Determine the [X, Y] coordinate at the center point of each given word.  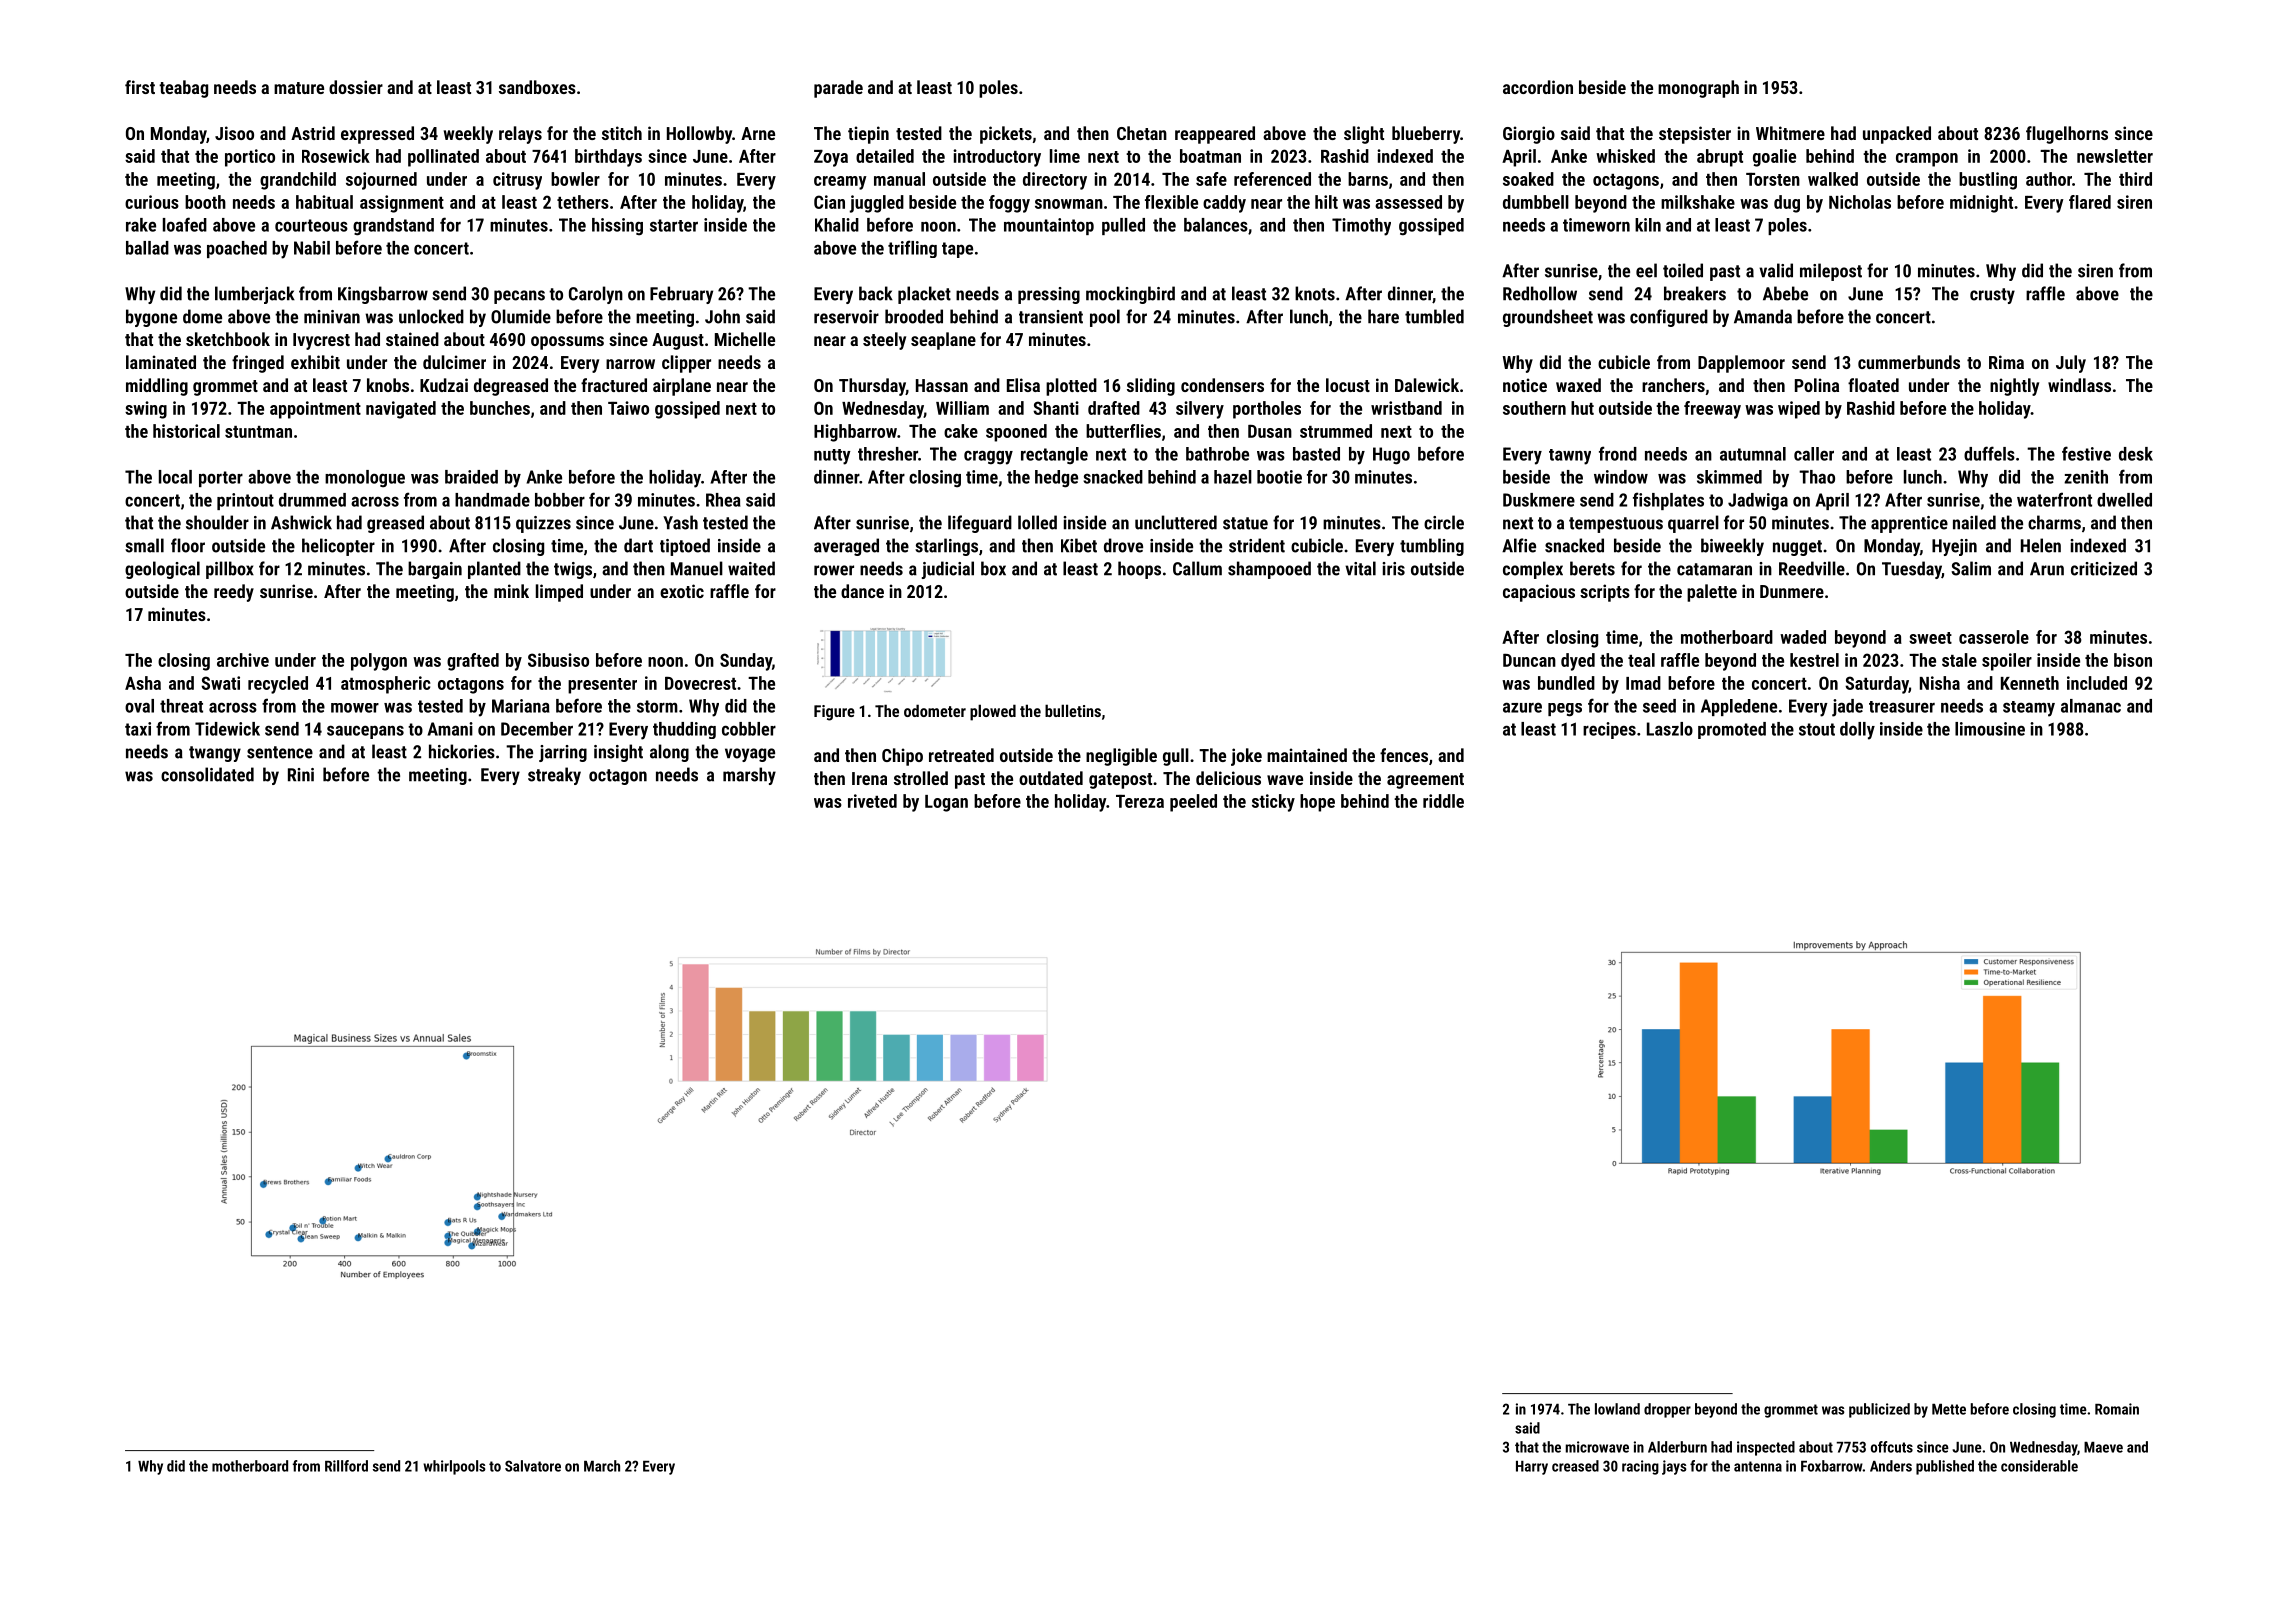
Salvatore [533, 1466]
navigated [401, 410]
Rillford [346, 1466]
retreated [961, 755]
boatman [1210, 156]
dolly [1857, 731]
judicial [948, 570]
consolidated [207, 774]
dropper [1667, 1410]
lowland [1617, 1409]
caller [1814, 454]
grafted [473, 662]
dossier [356, 87]
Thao [1817, 477]
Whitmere [1790, 133]
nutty [832, 457]
